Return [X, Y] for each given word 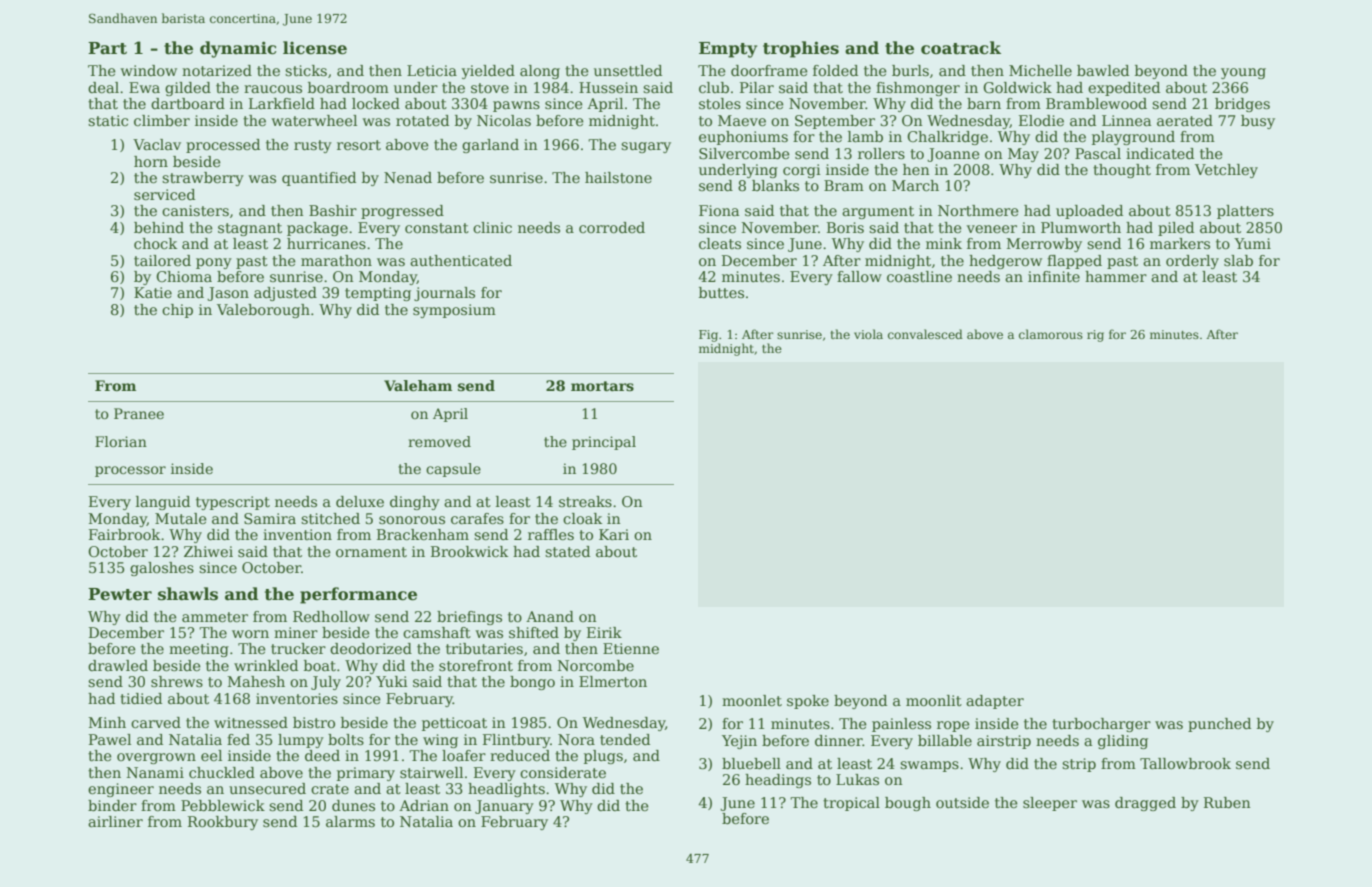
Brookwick [469, 551]
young [1243, 73]
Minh [107, 722]
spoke [808, 702]
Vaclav [157, 144]
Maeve [742, 120]
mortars [602, 386]
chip [177, 311]
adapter [995, 702]
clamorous [1051, 334]
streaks [585, 501]
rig [1095, 336]
